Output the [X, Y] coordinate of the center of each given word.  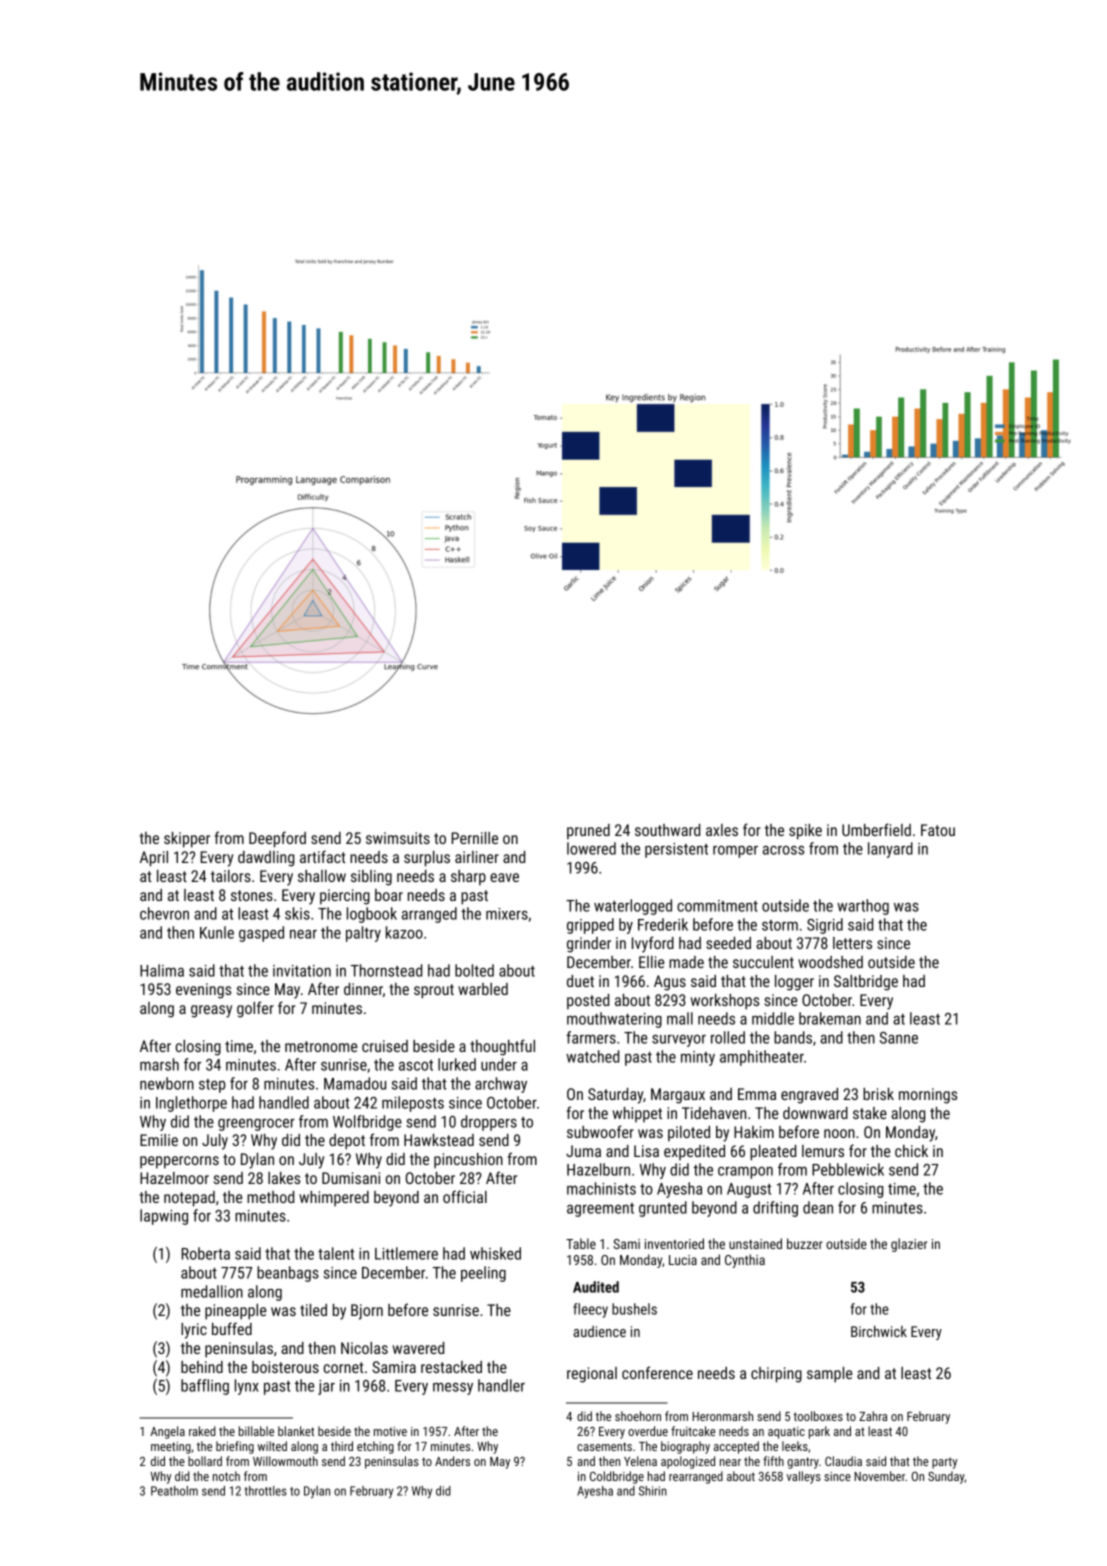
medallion [212, 1291]
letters [852, 943]
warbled [483, 989]
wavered [418, 1348]
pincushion [468, 1161]
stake [870, 1113]
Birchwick [879, 1331]
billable [256, 1431]
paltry [363, 934]
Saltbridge [866, 983]
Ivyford [653, 944]
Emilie [159, 1140]
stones [252, 895]
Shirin [653, 1491]
